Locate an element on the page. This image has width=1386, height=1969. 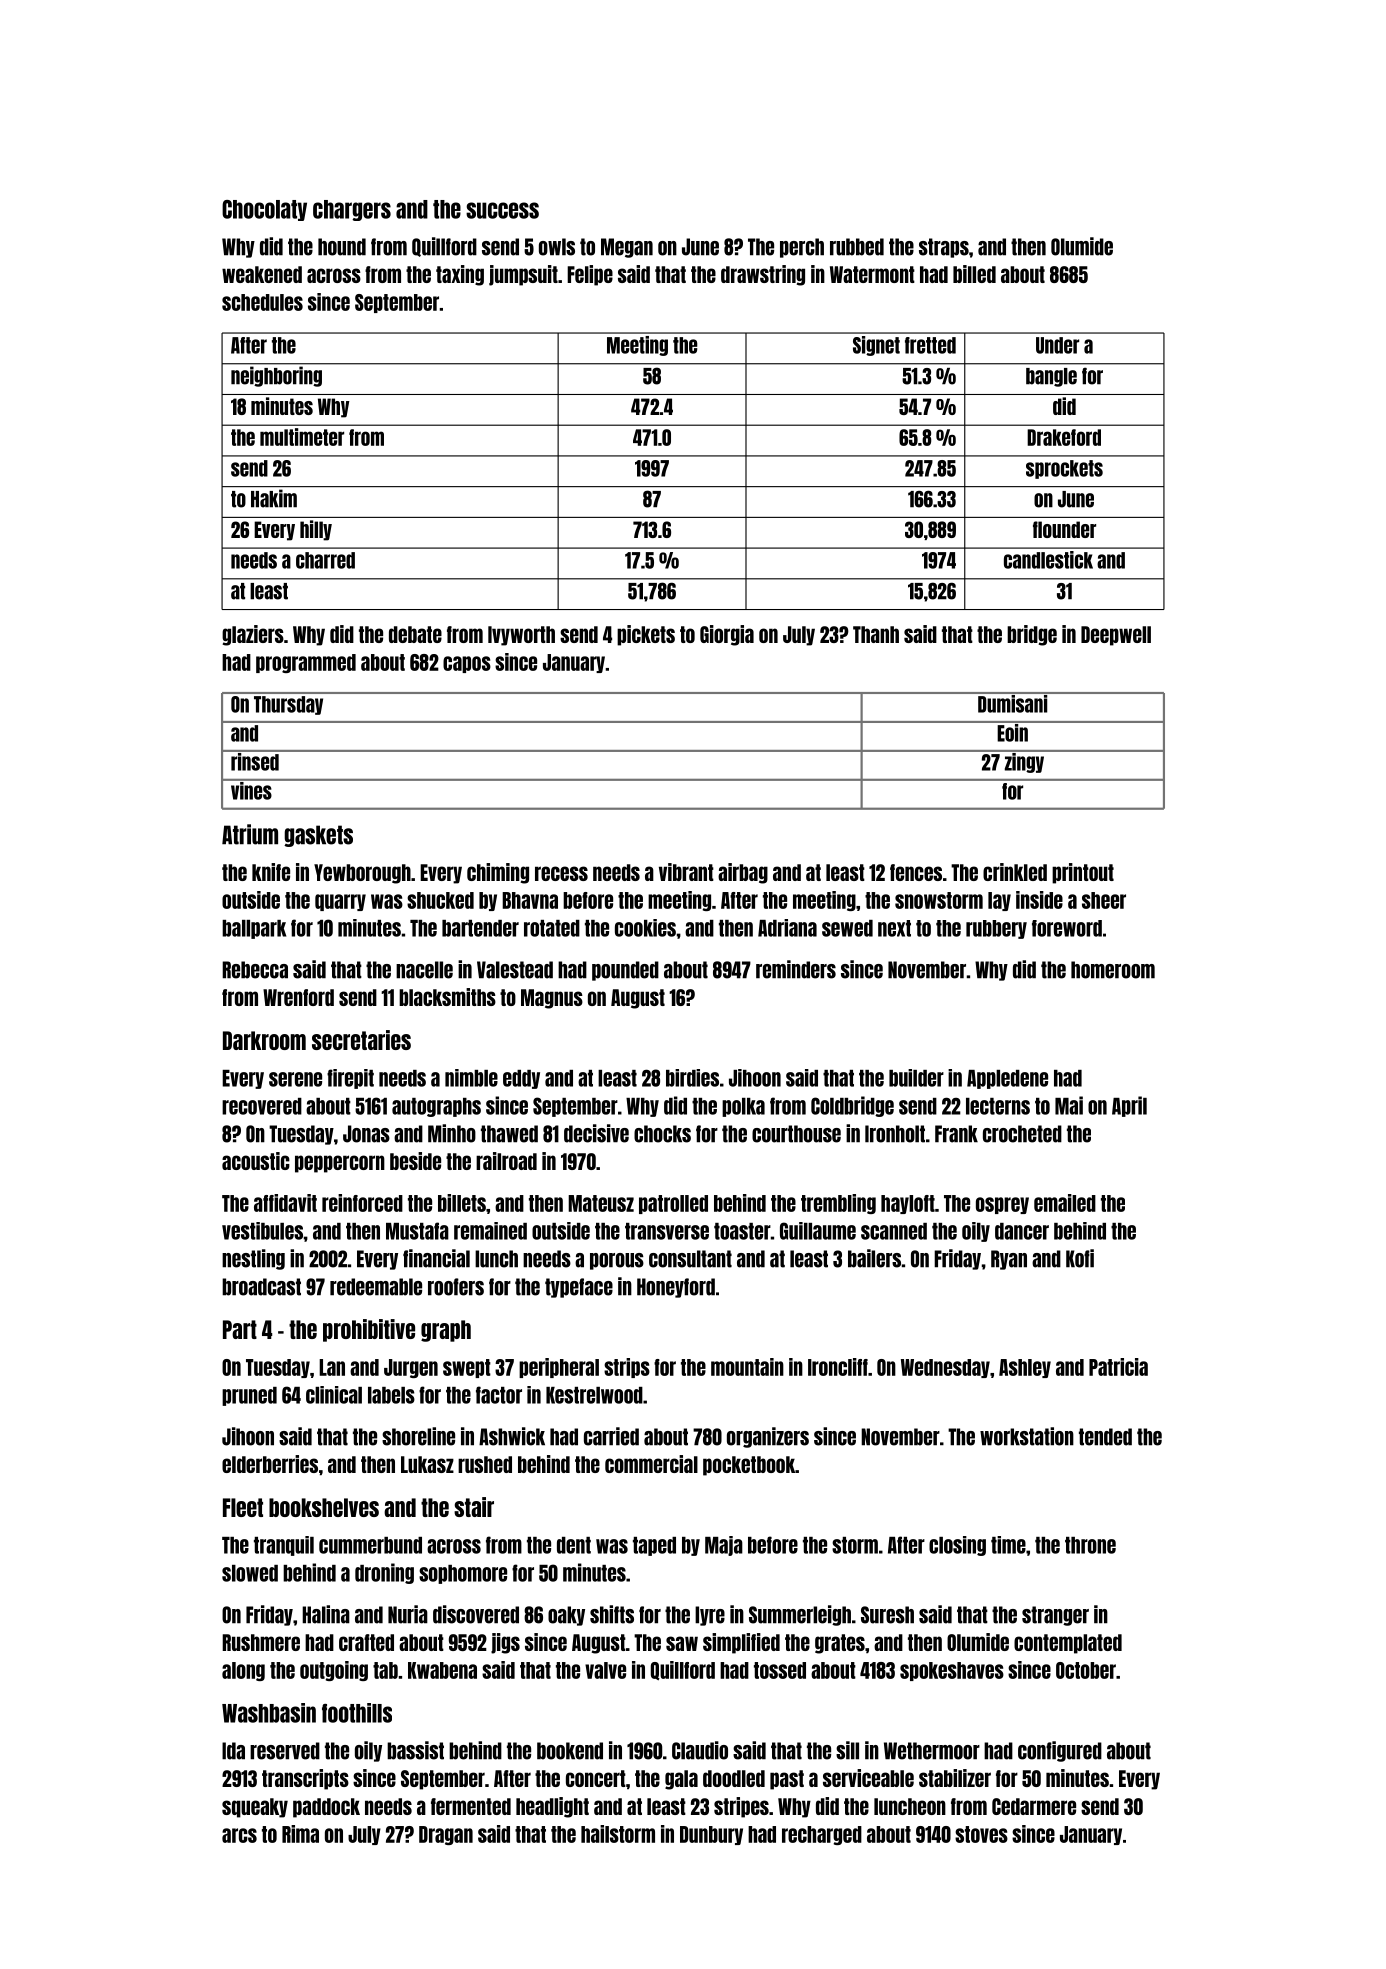
elderberries is located at coordinates (270, 1464).
